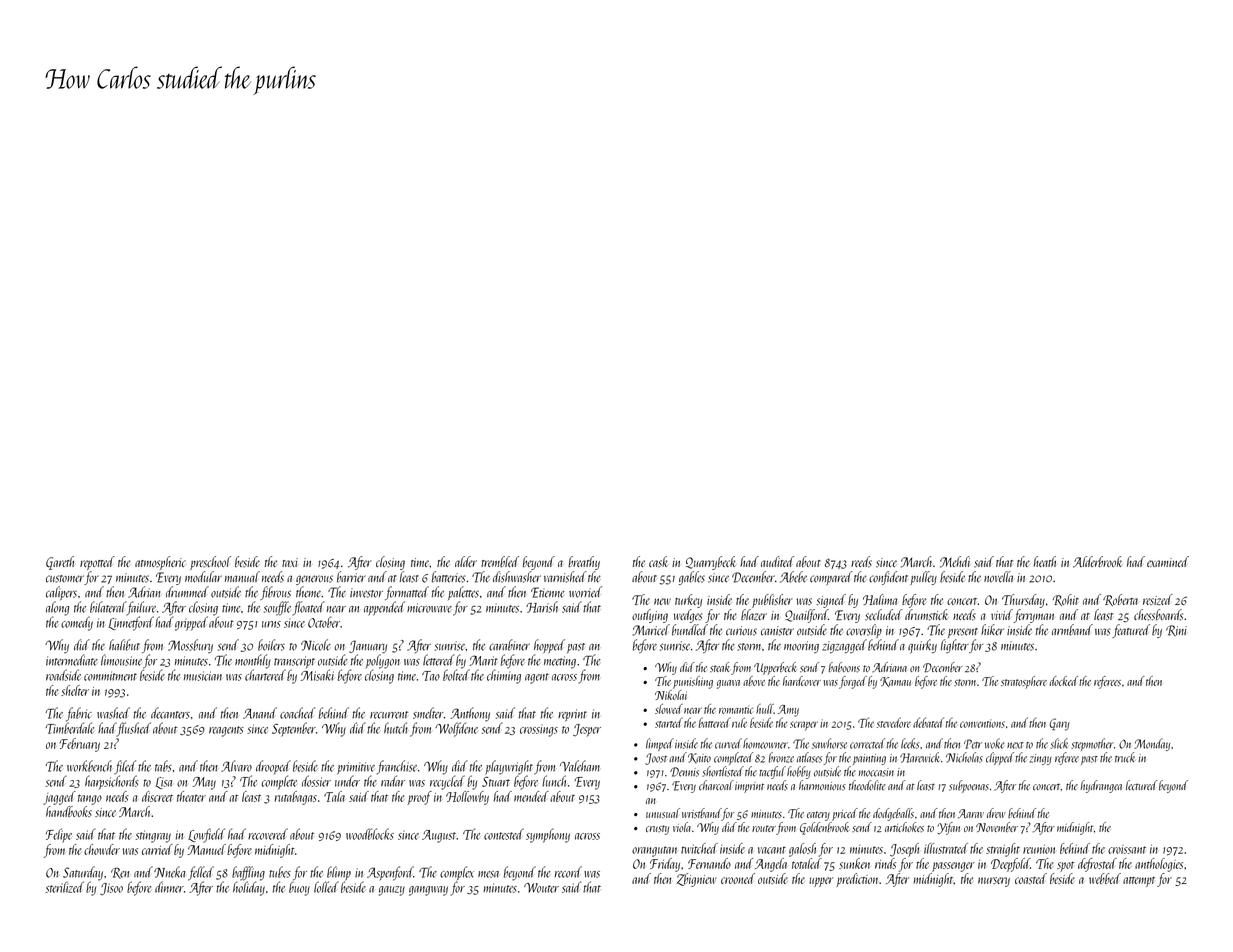 This screenshot has width=1233, height=952. Describe the element at coordinates (111, 889) in the screenshot. I see `Jisoo` at that location.
